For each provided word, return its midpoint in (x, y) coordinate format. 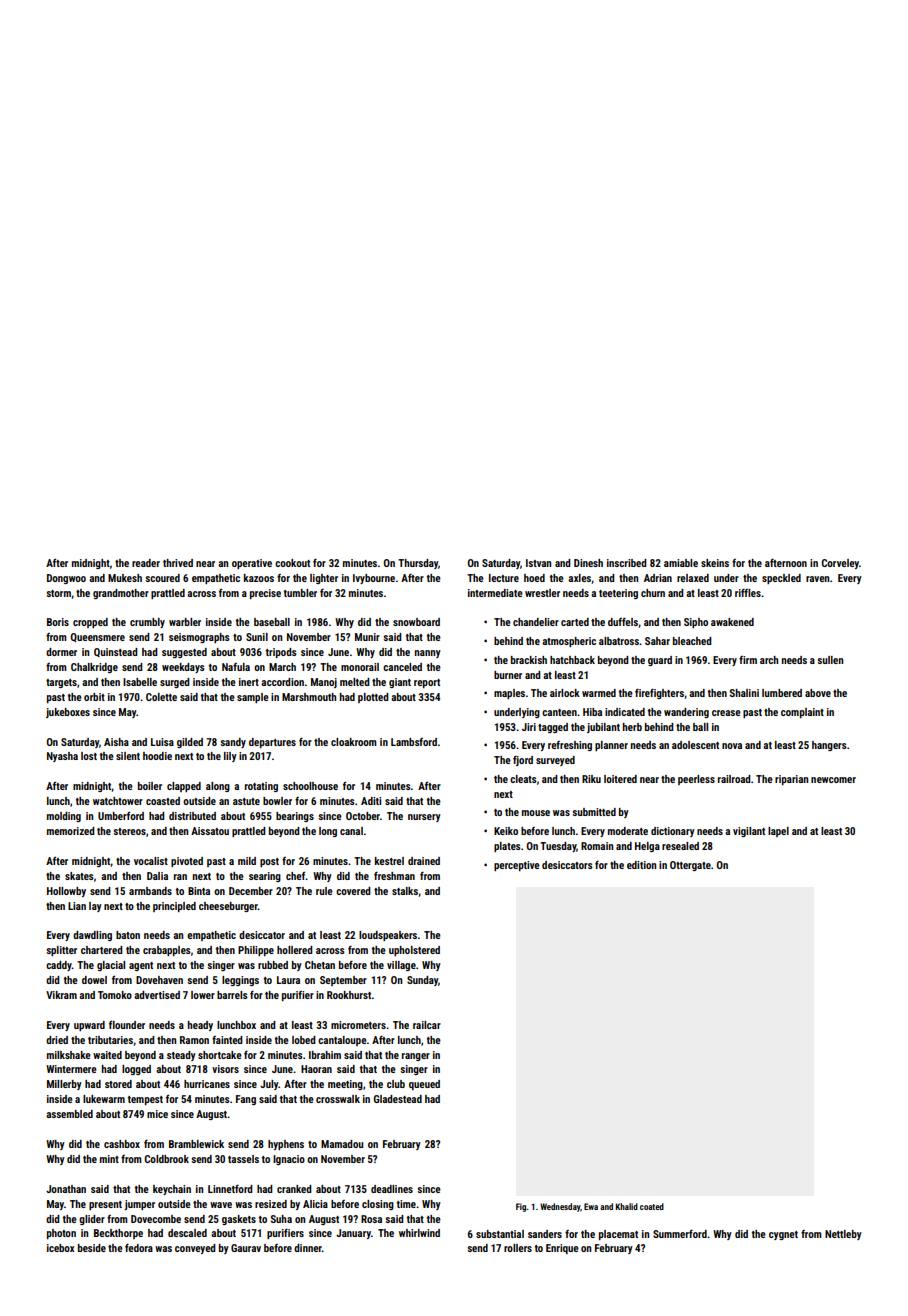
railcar (427, 1025)
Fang (246, 1100)
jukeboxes (68, 713)
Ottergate (690, 866)
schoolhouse (310, 786)
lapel (778, 832)
